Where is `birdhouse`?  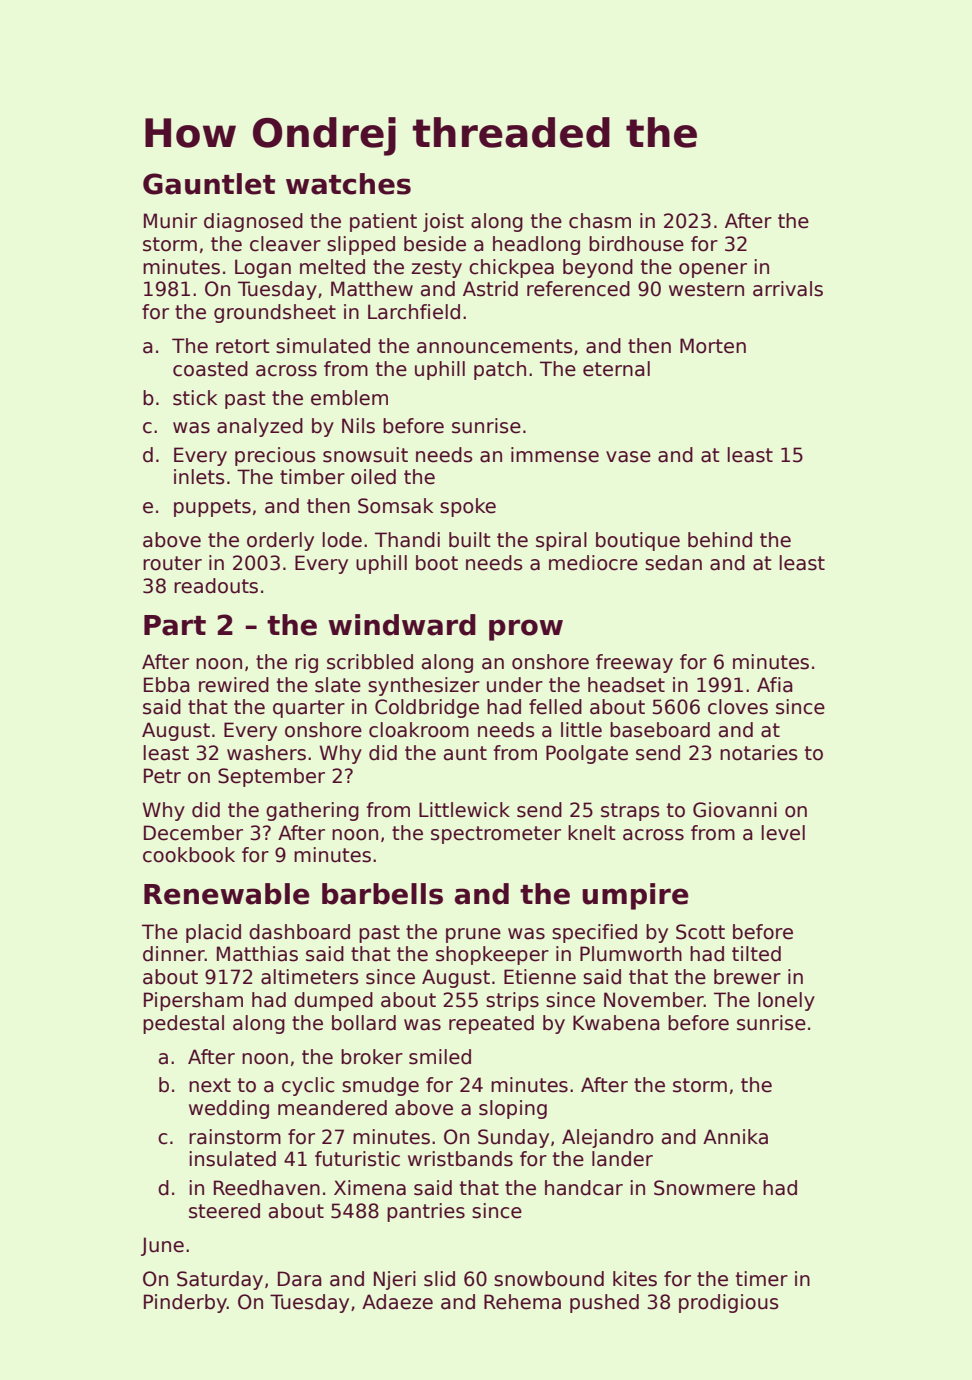
birdhouse is located at coordinates (636, 244).
